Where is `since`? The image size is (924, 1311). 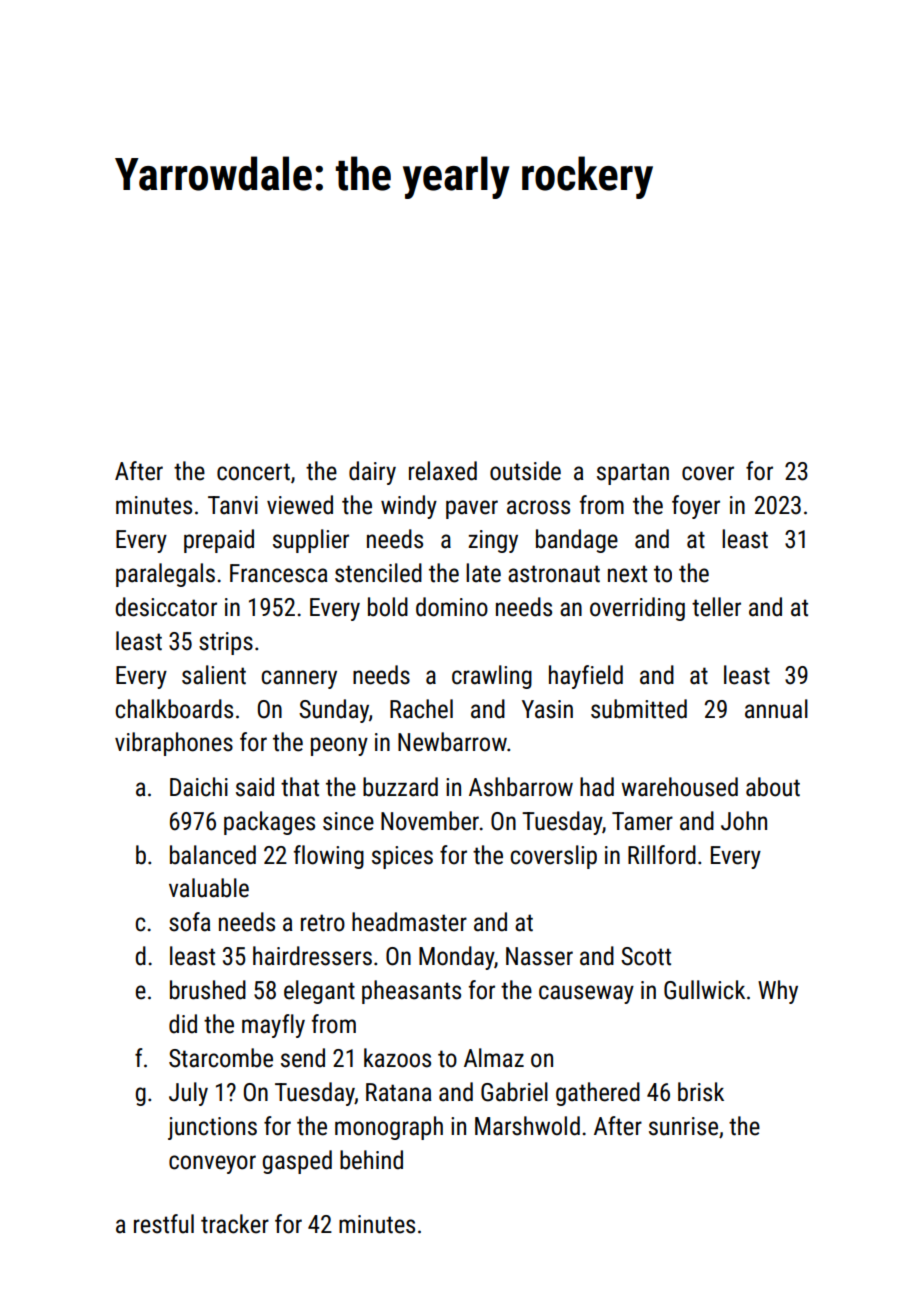 since is located at coordinates (348, 821).
